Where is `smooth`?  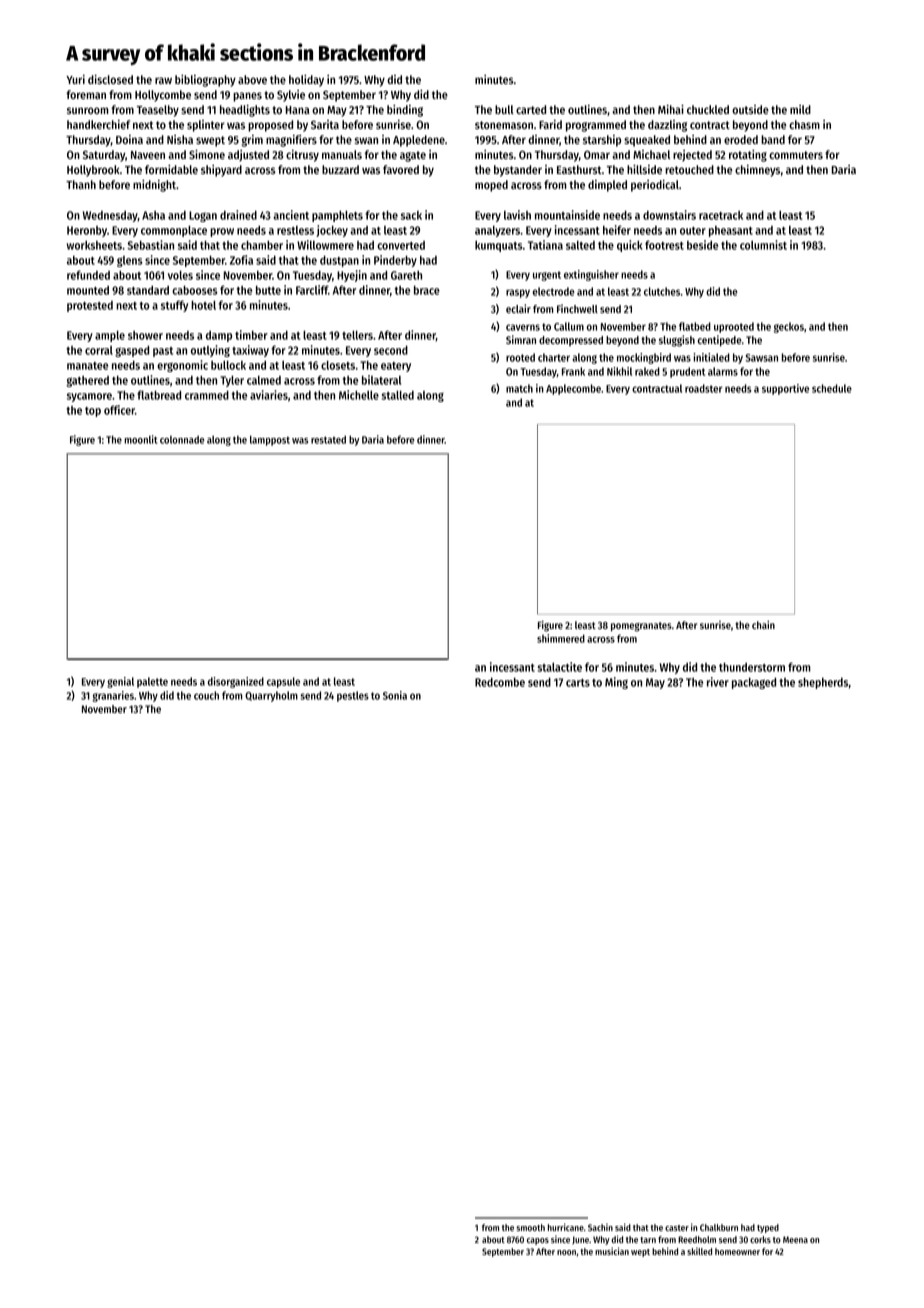
smooth is located at coordinates (530, 1227).
